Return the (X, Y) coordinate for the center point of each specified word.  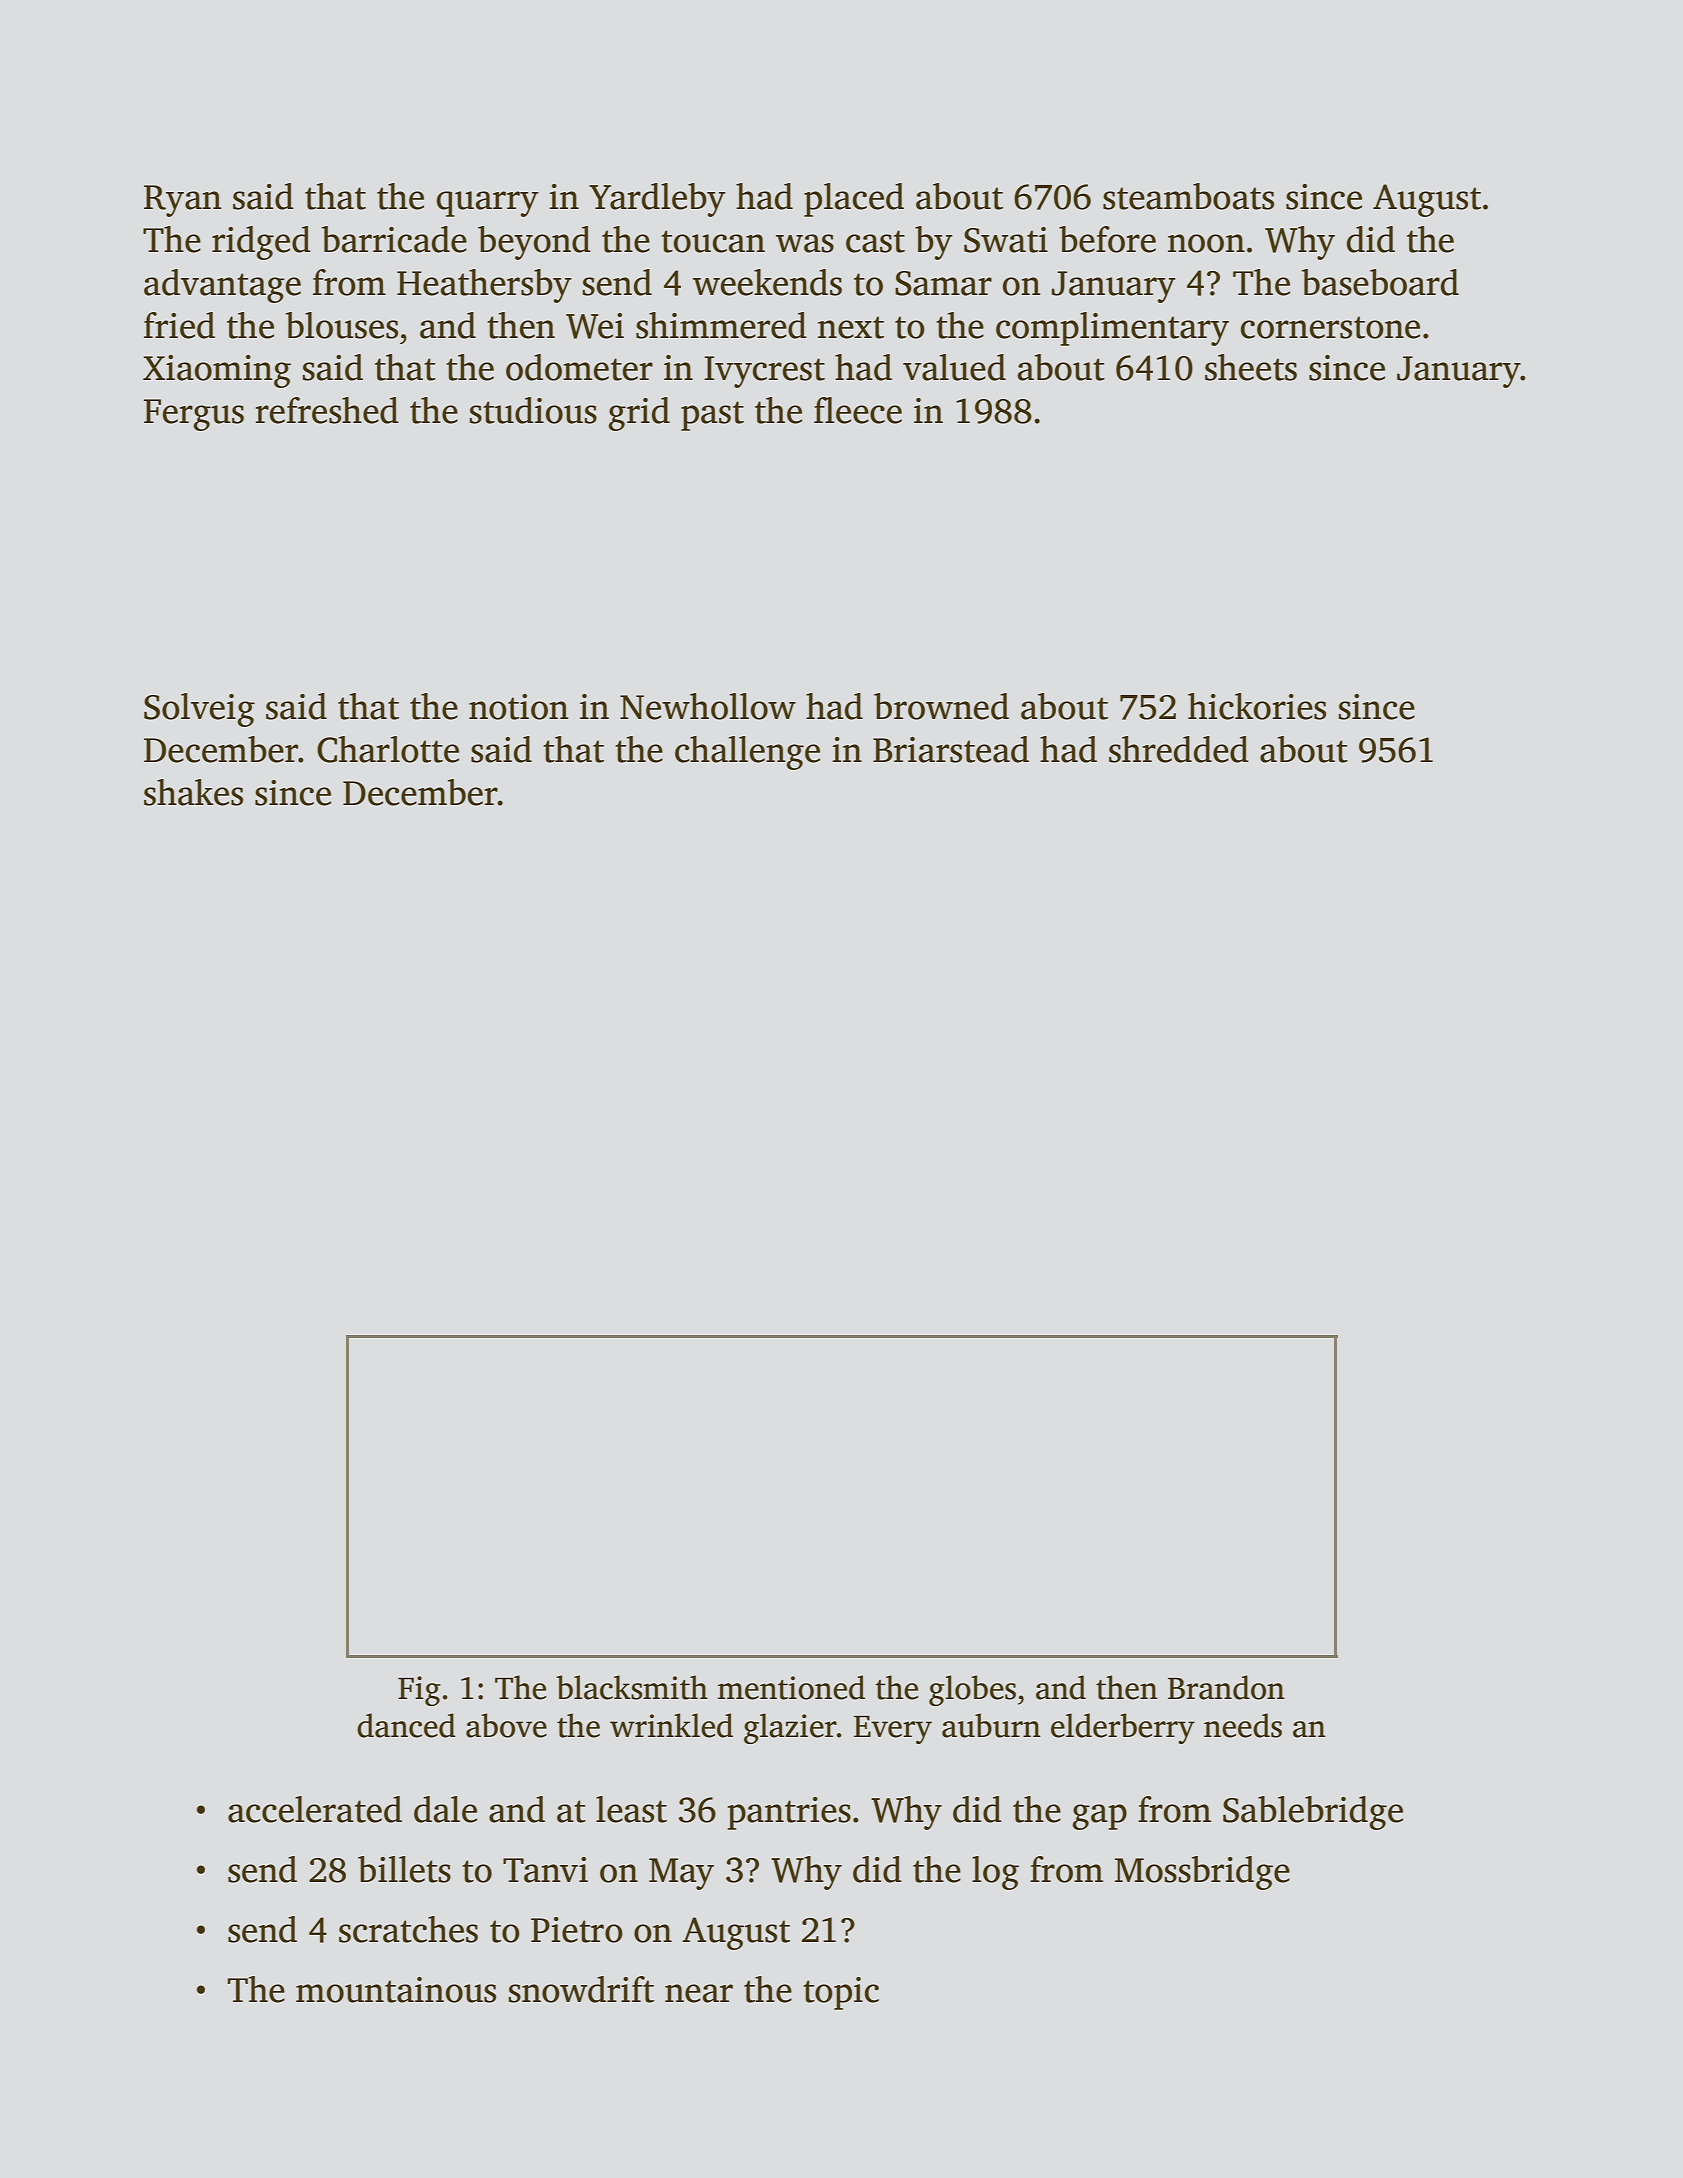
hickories (1257, 706)
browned (941, 706)
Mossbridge (1202, 1873)
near (699, 1993)
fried (179, 325)
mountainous (396, 1990)
